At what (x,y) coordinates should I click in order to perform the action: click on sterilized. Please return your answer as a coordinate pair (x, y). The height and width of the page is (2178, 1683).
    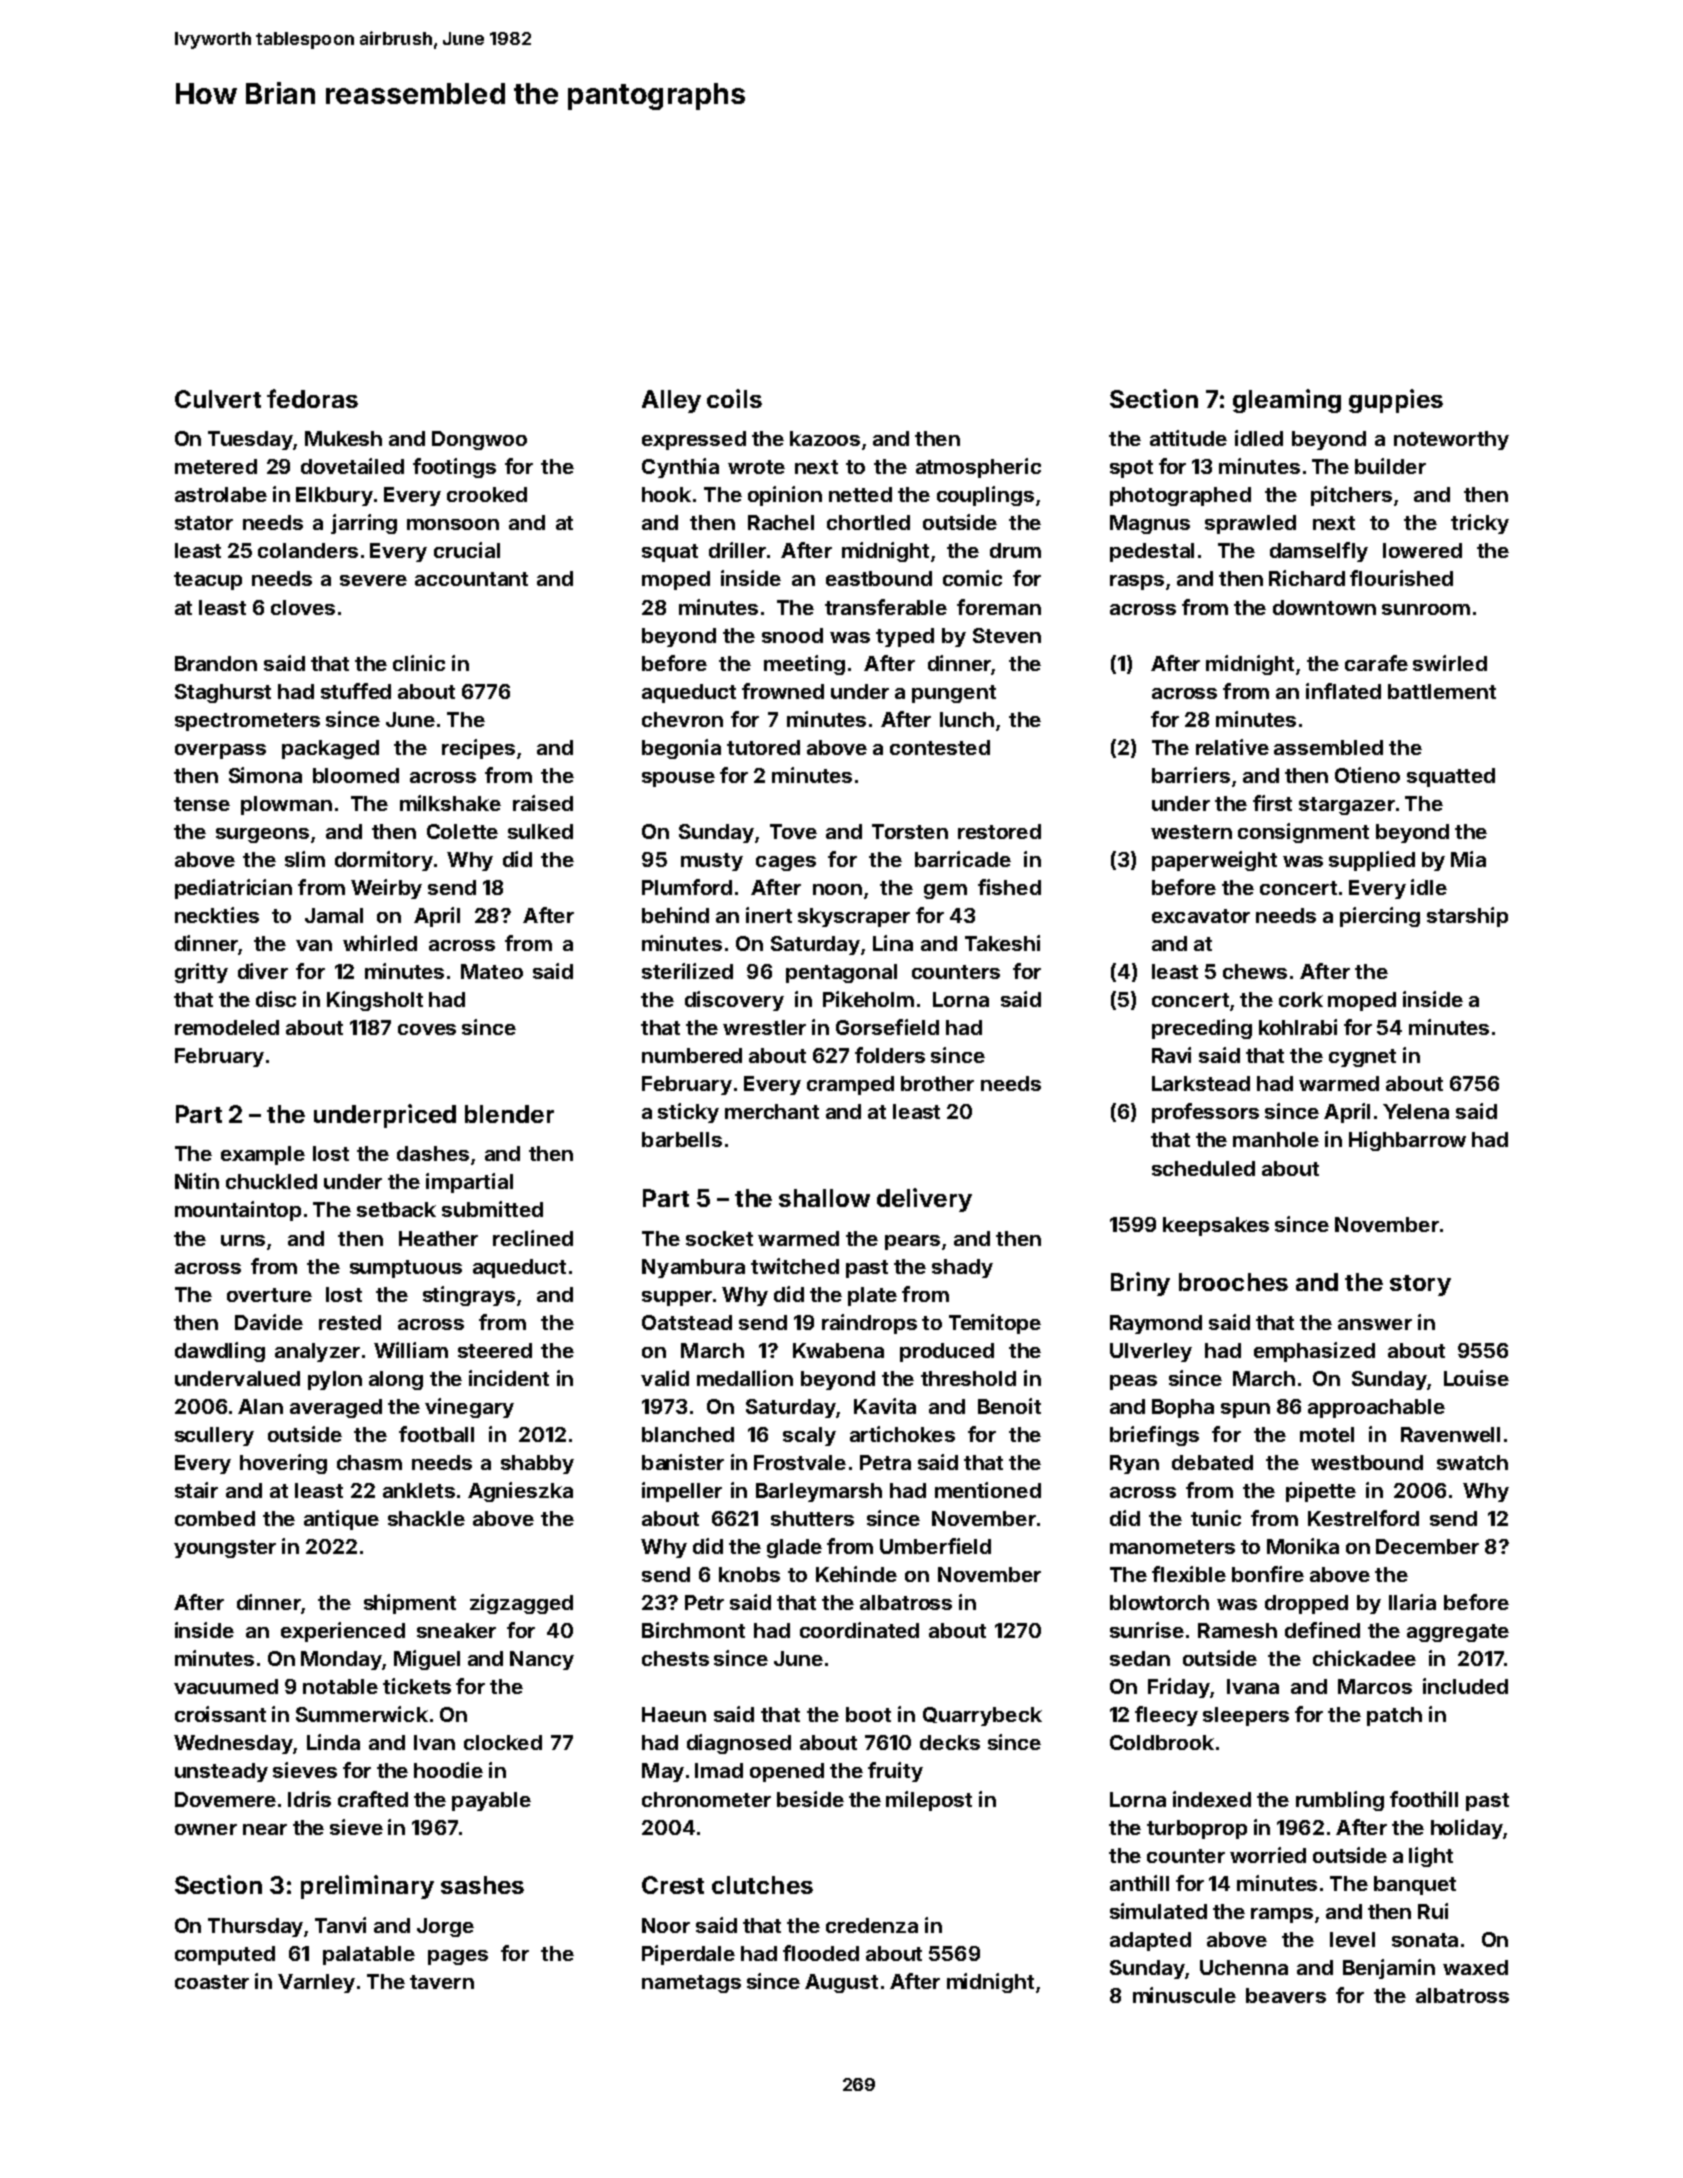
    Looking at the image, I should click on (687, 971).
